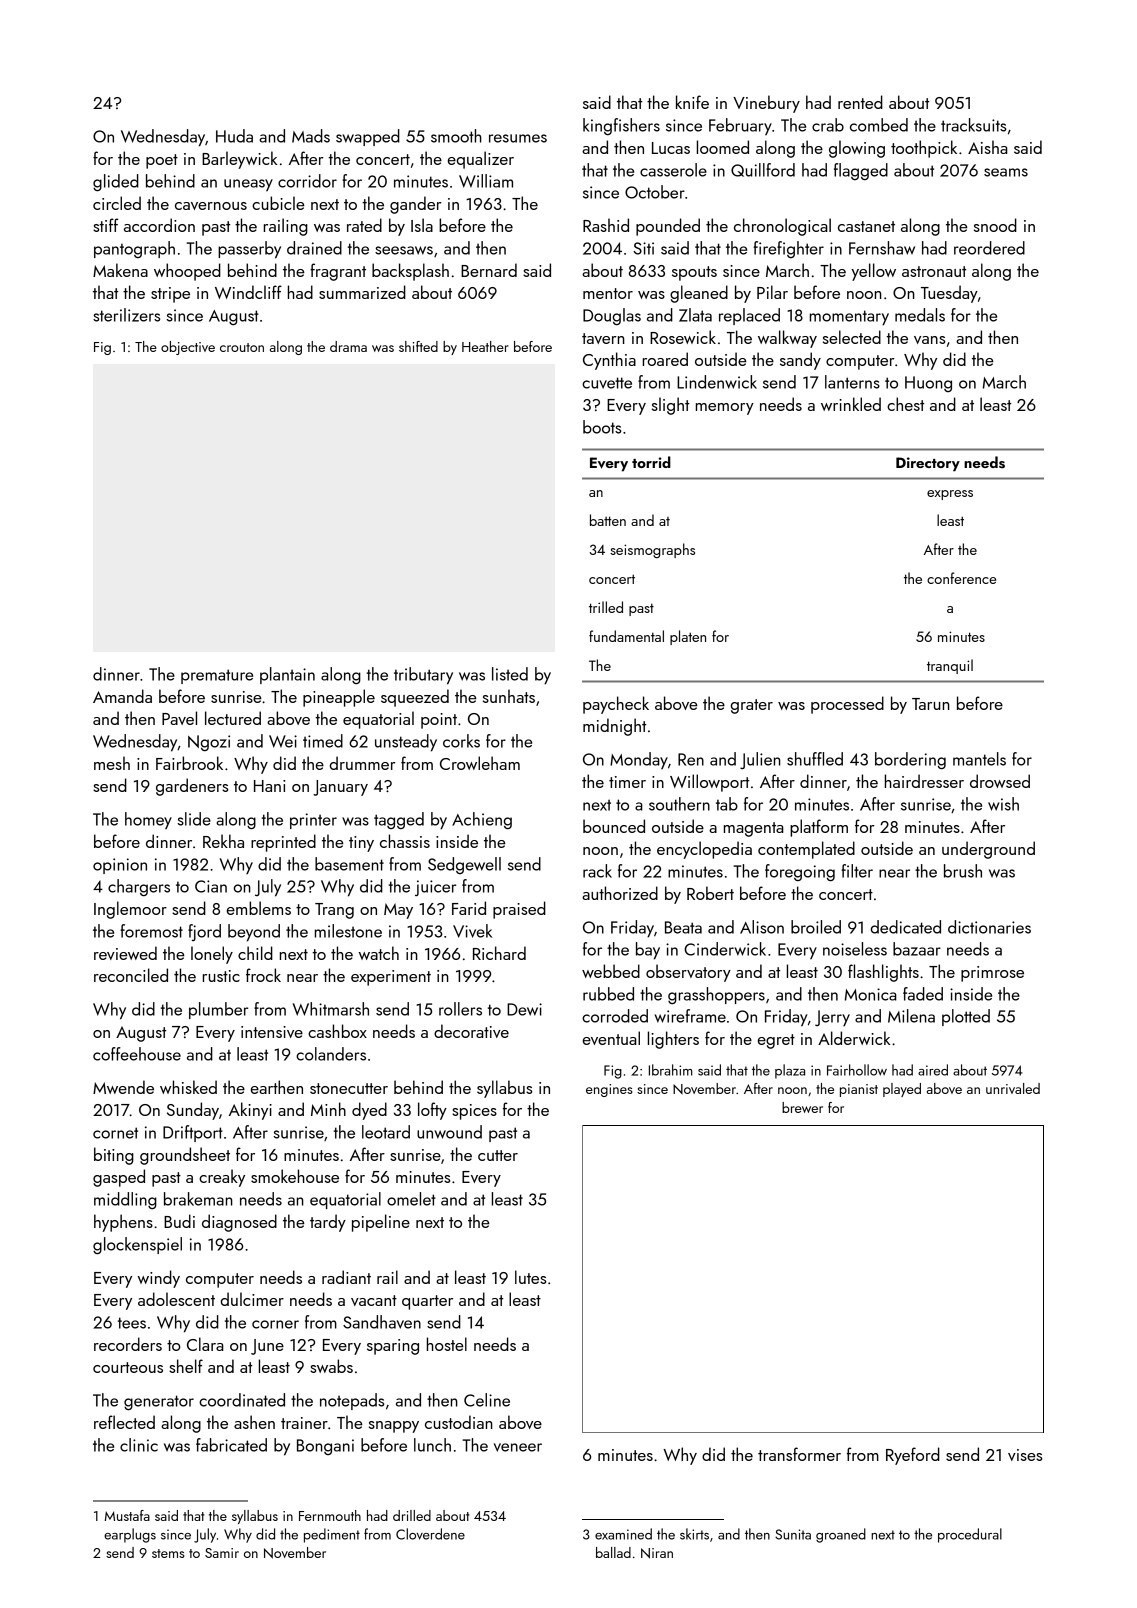 The image size is (1137, 1608). I want to click on Amanda, so click(122, 696).
